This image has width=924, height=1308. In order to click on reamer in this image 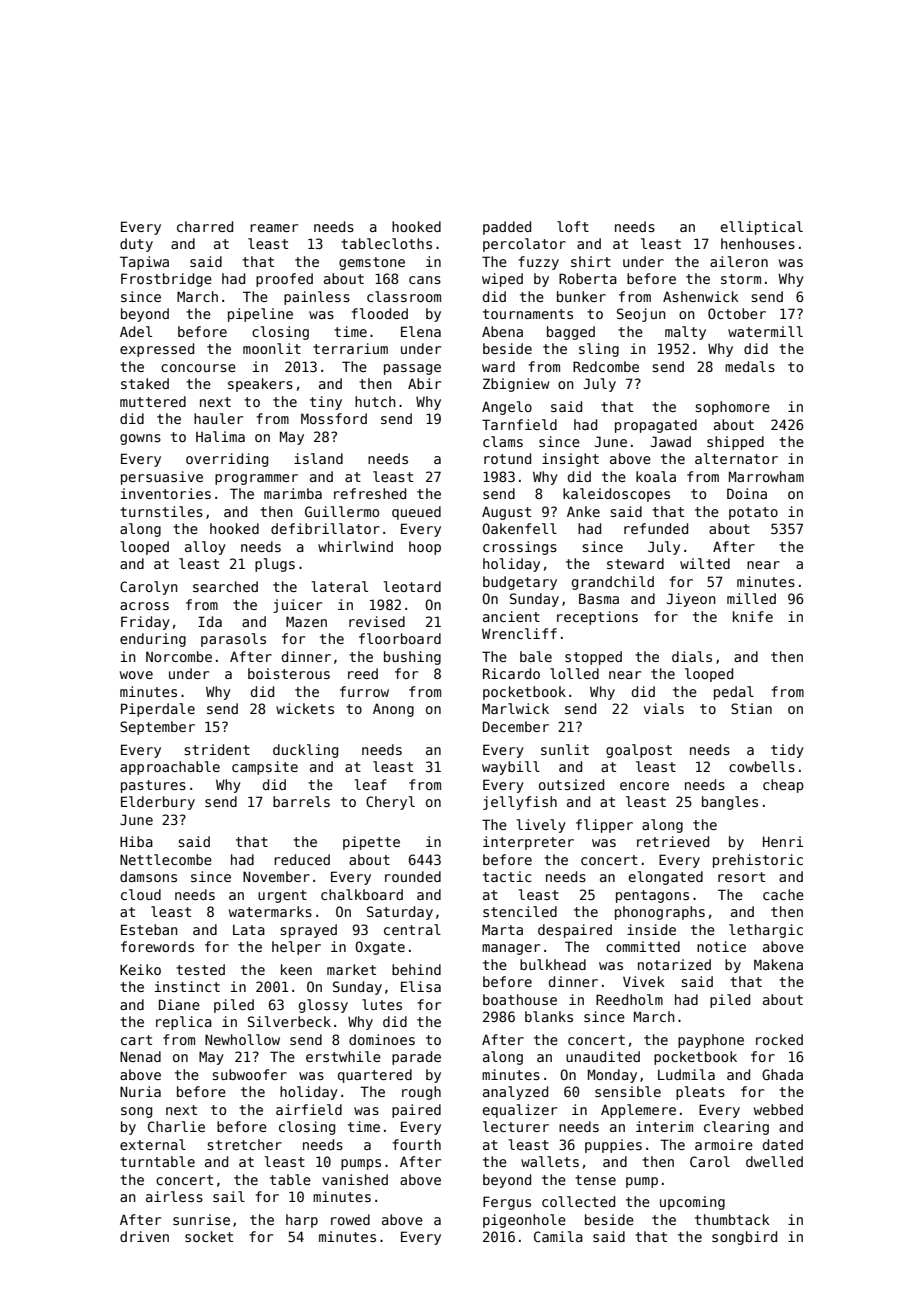, I will do `click(274, 228)`.
